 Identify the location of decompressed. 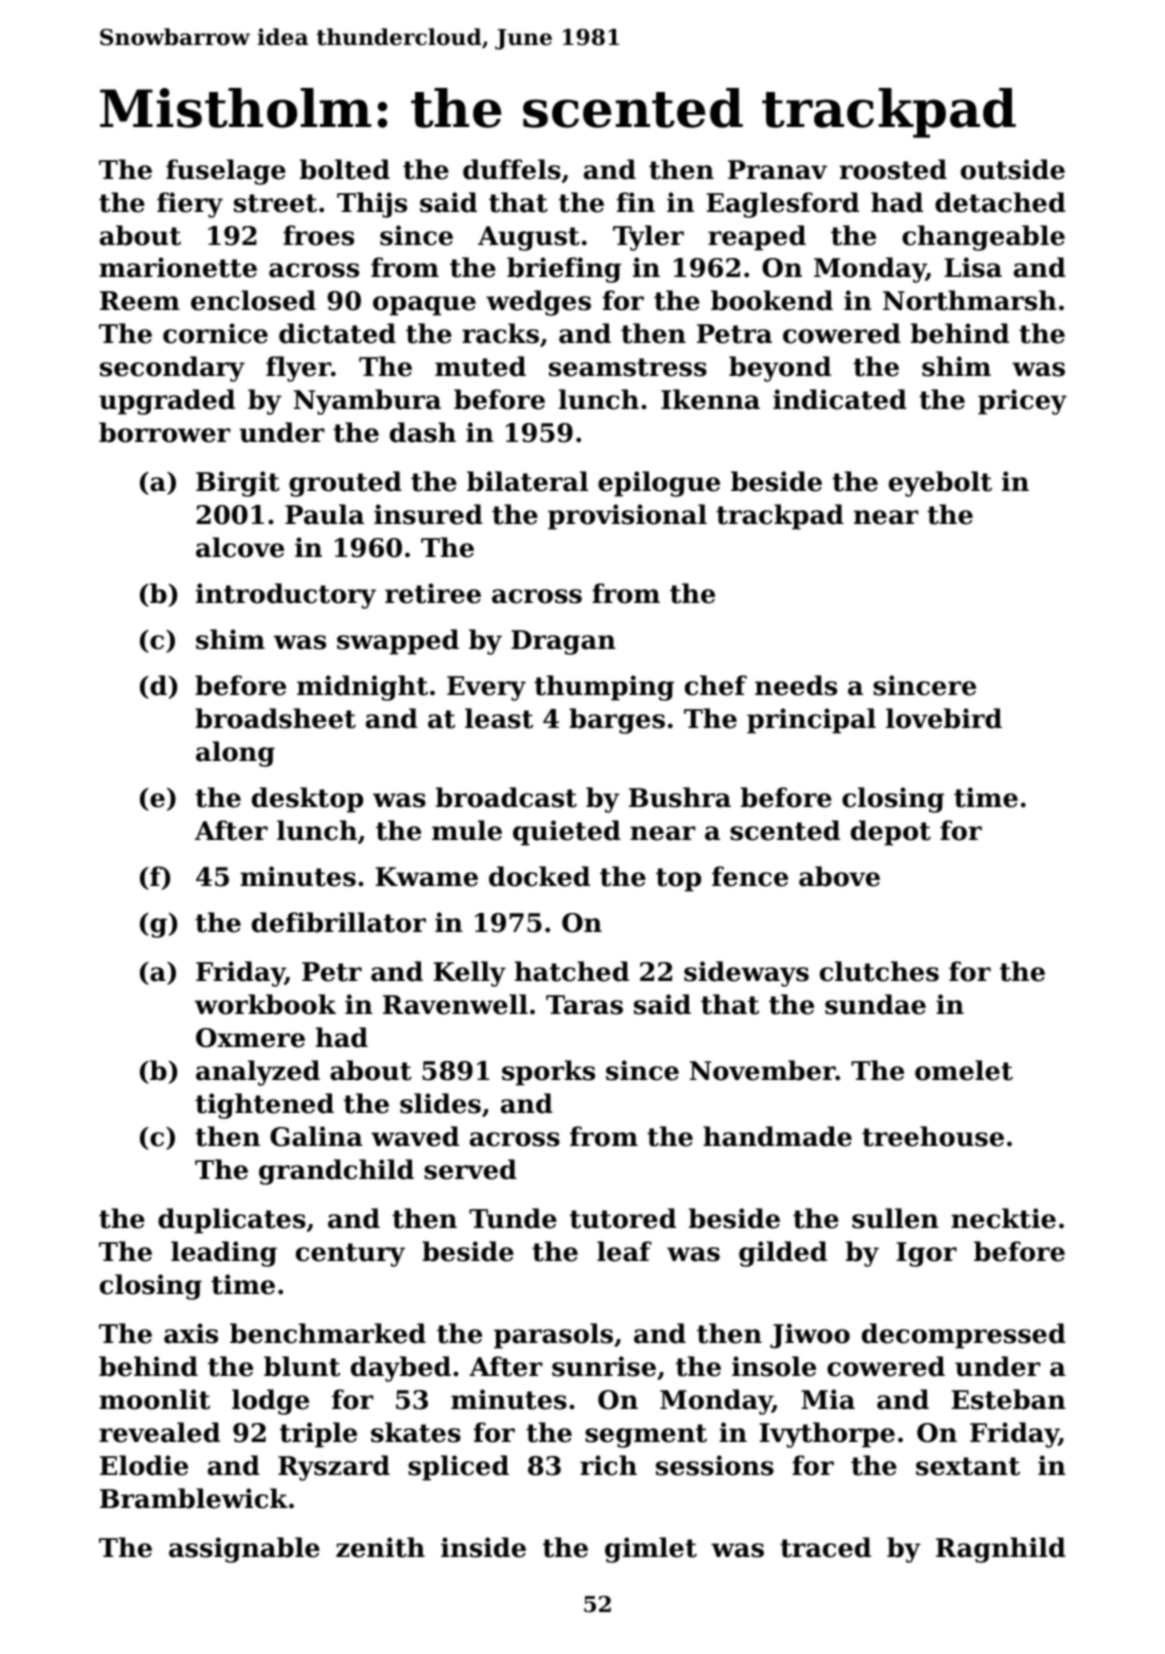
(964, 1336).
